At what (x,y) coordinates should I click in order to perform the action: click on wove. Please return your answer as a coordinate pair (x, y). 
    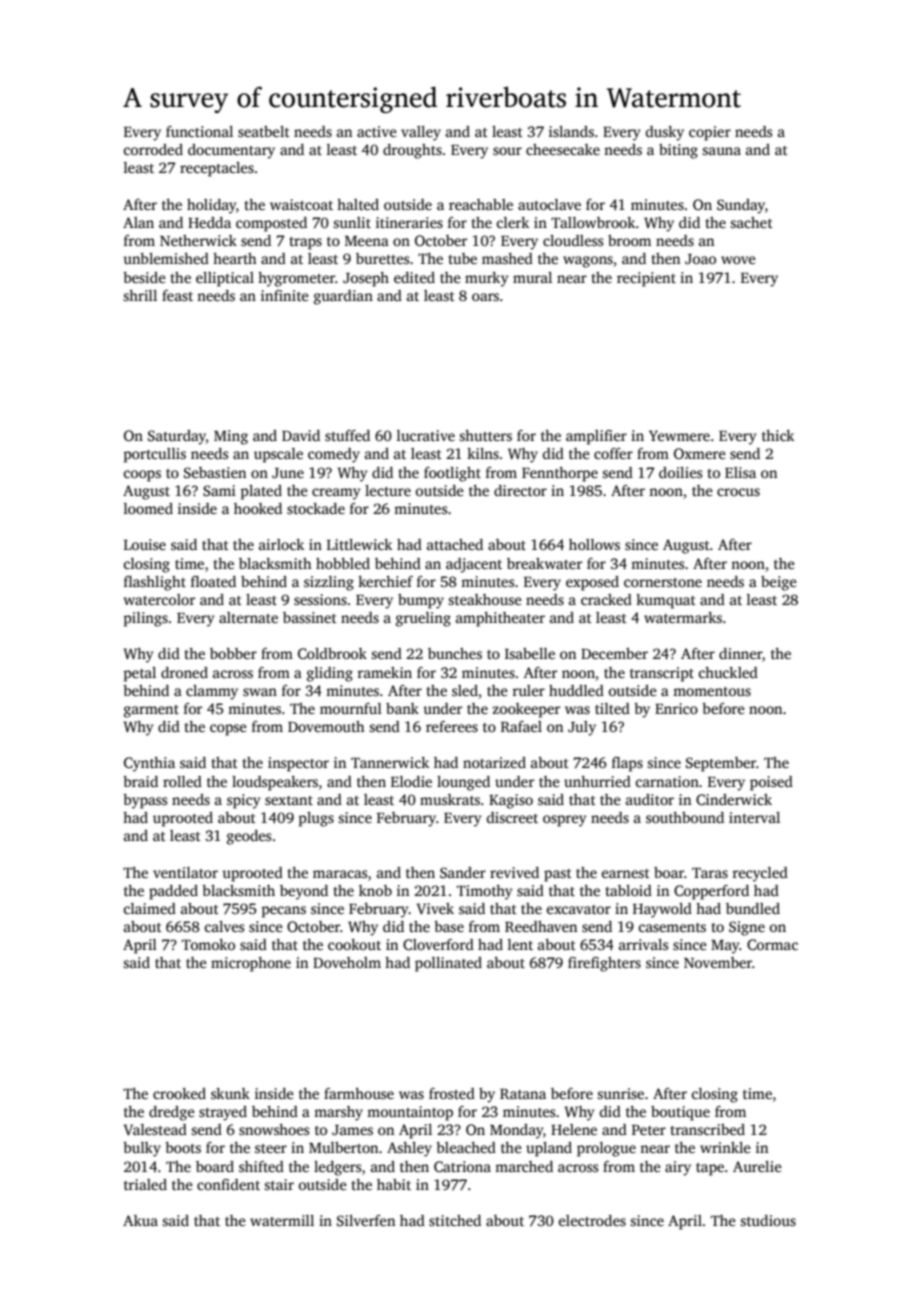
    Looking at the image, I should click on (738, 260).
